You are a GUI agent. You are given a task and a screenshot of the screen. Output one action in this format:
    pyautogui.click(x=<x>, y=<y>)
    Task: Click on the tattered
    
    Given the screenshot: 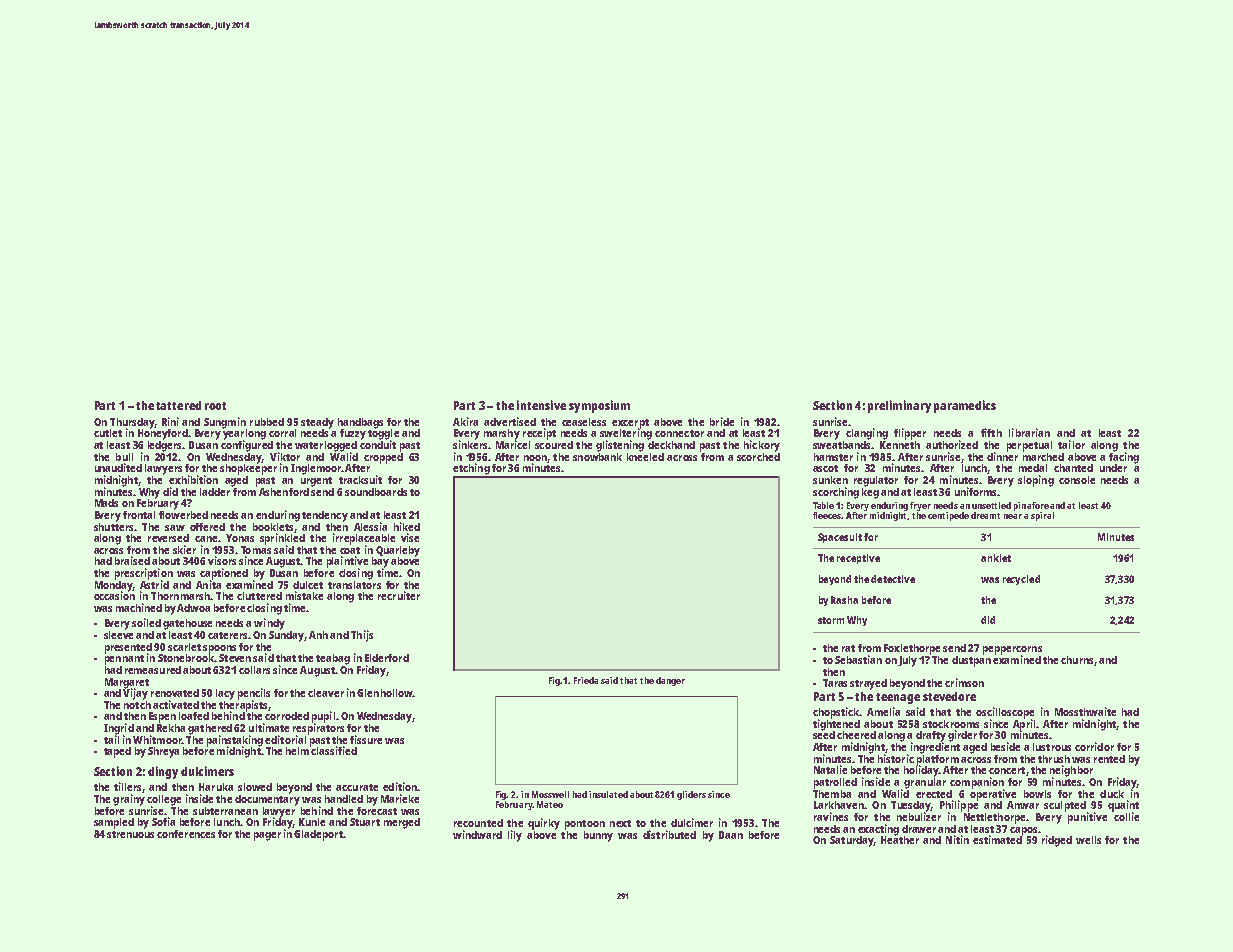 What is the action you would take?
    pyautogui.click(x=178, y=405)
